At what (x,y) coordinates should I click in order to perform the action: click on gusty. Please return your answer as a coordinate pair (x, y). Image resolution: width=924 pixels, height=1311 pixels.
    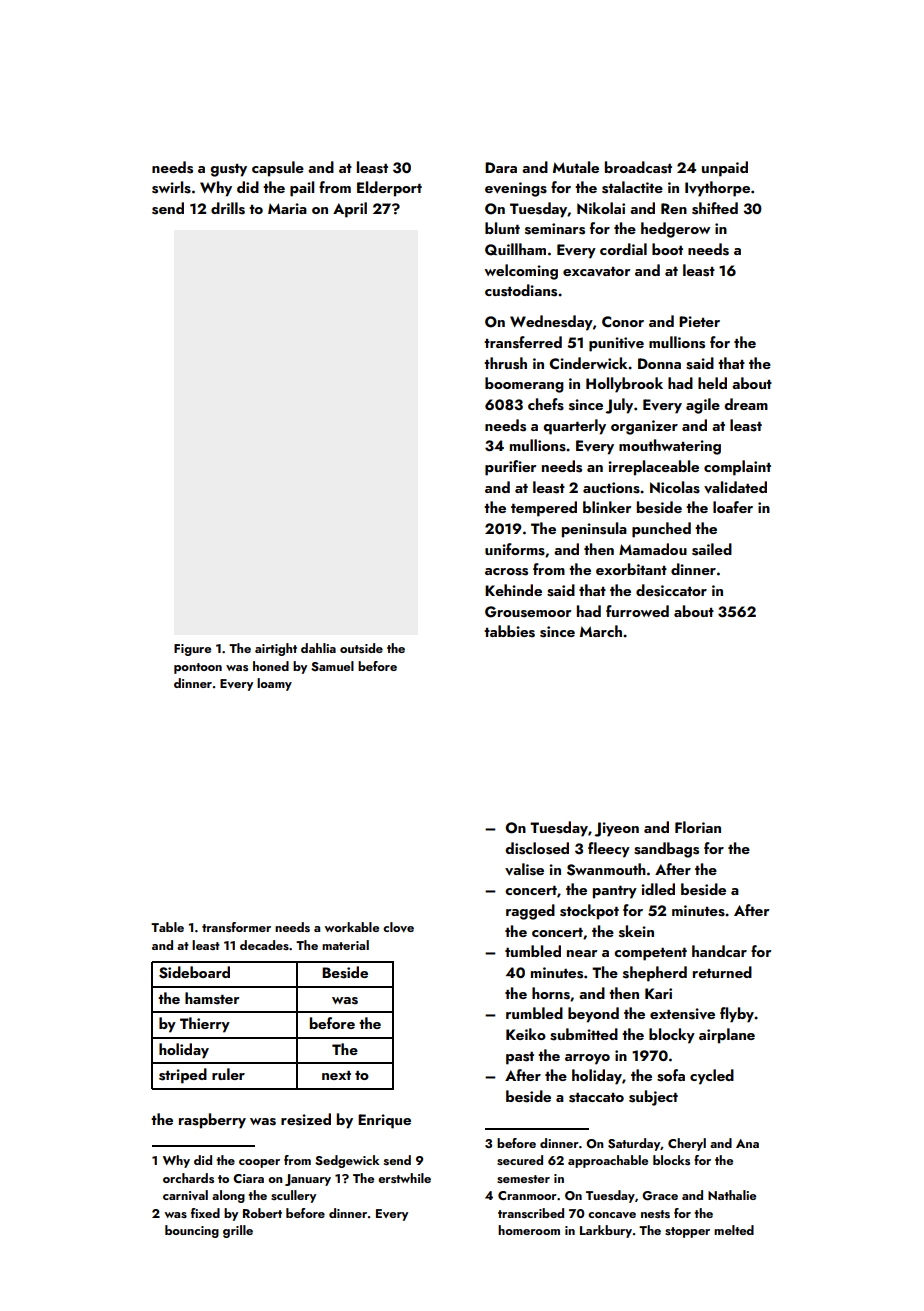
    Looking at the image, I should click on (228, 170).
